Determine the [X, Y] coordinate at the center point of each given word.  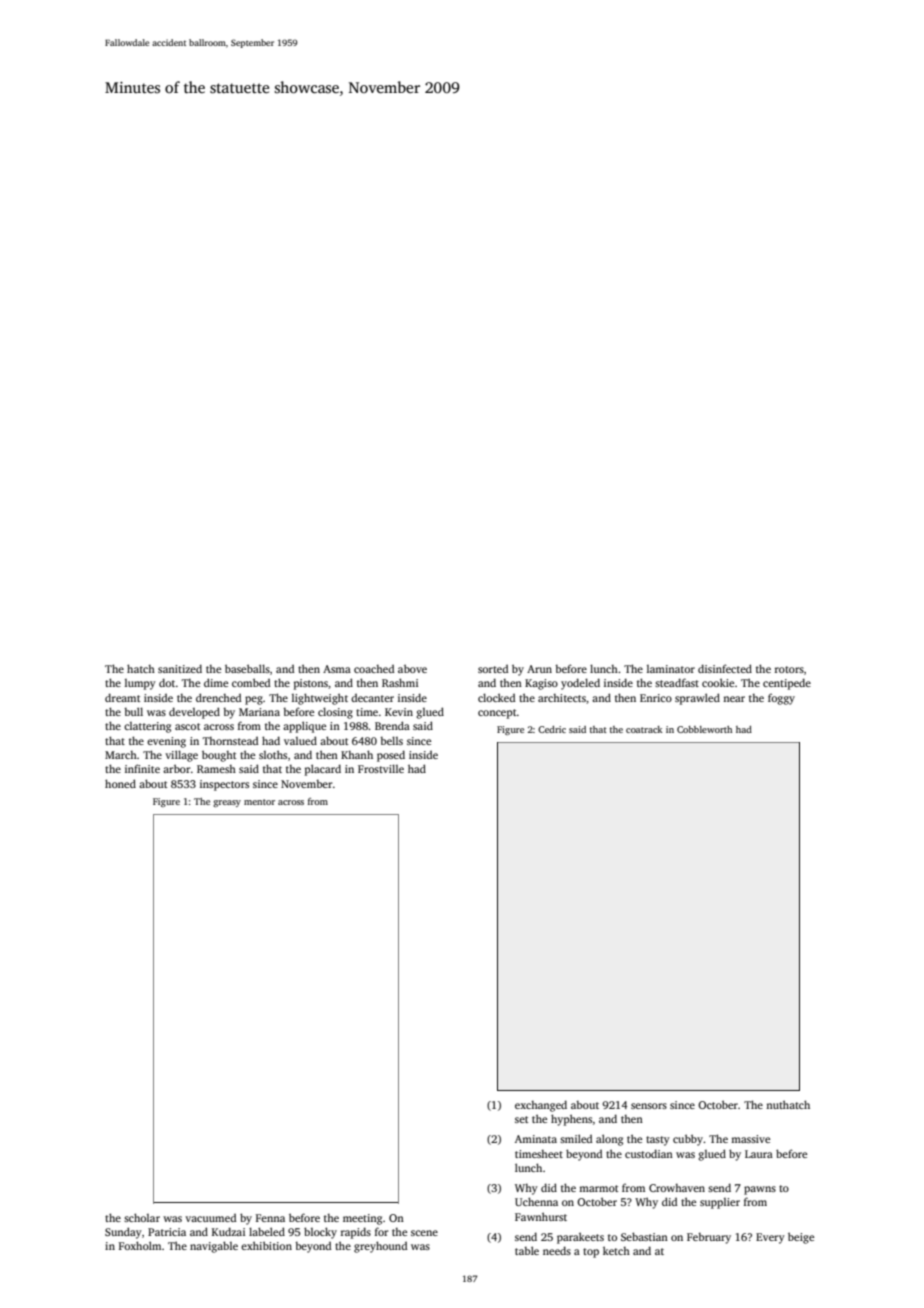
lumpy [140, 684]
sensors [649, 1106]
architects [562, 698]
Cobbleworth [704, 729]
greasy [227, 803]
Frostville [381, 768]
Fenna [270, 1218]
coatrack [644, 729]
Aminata [536, 1139]
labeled [267, 1231]
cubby [688, 1140]
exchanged [541, 1106]
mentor [259, 802]
